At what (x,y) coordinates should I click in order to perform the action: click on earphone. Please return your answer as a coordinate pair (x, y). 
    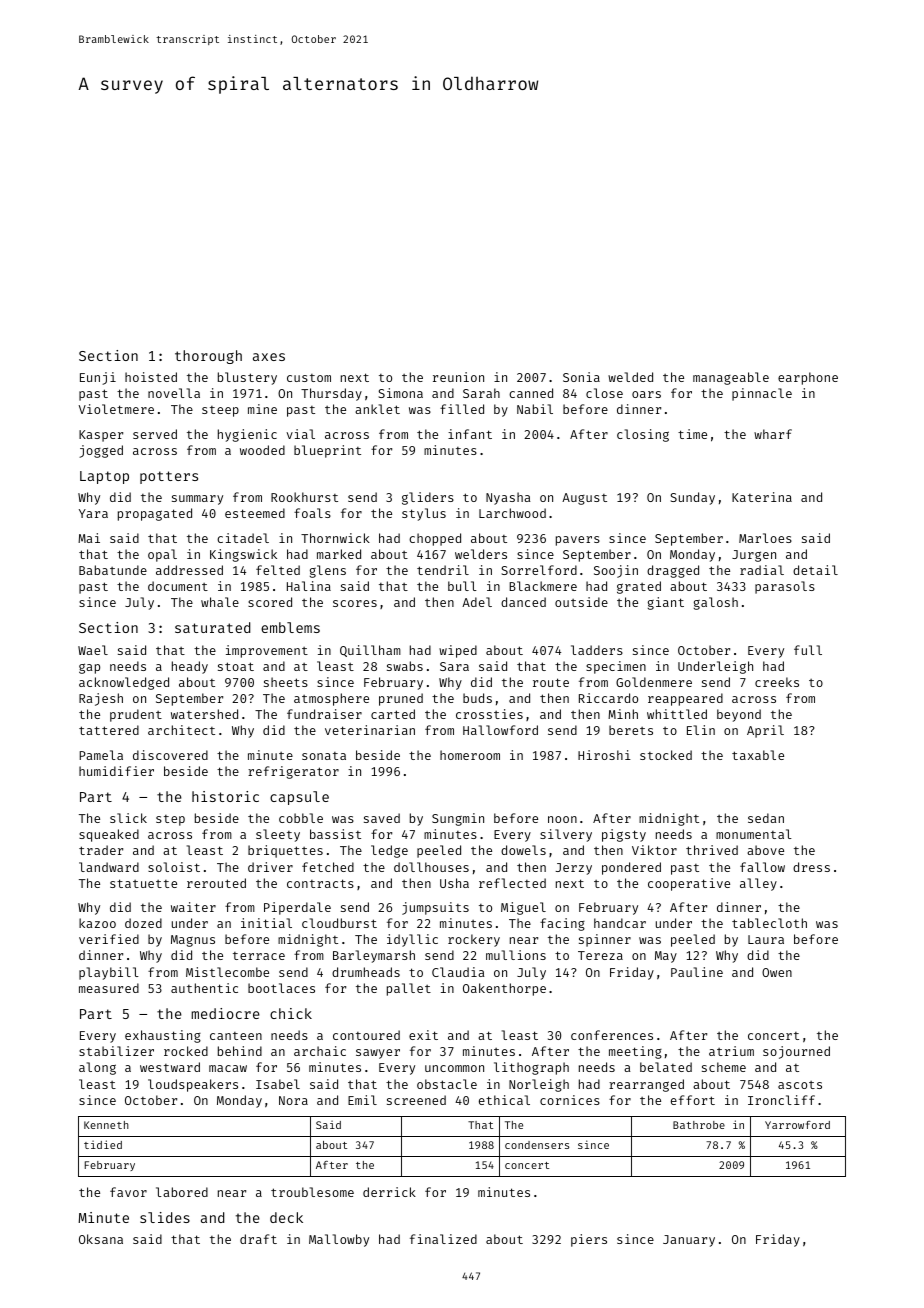
    Looking at the image, I should click on (808, 378).
